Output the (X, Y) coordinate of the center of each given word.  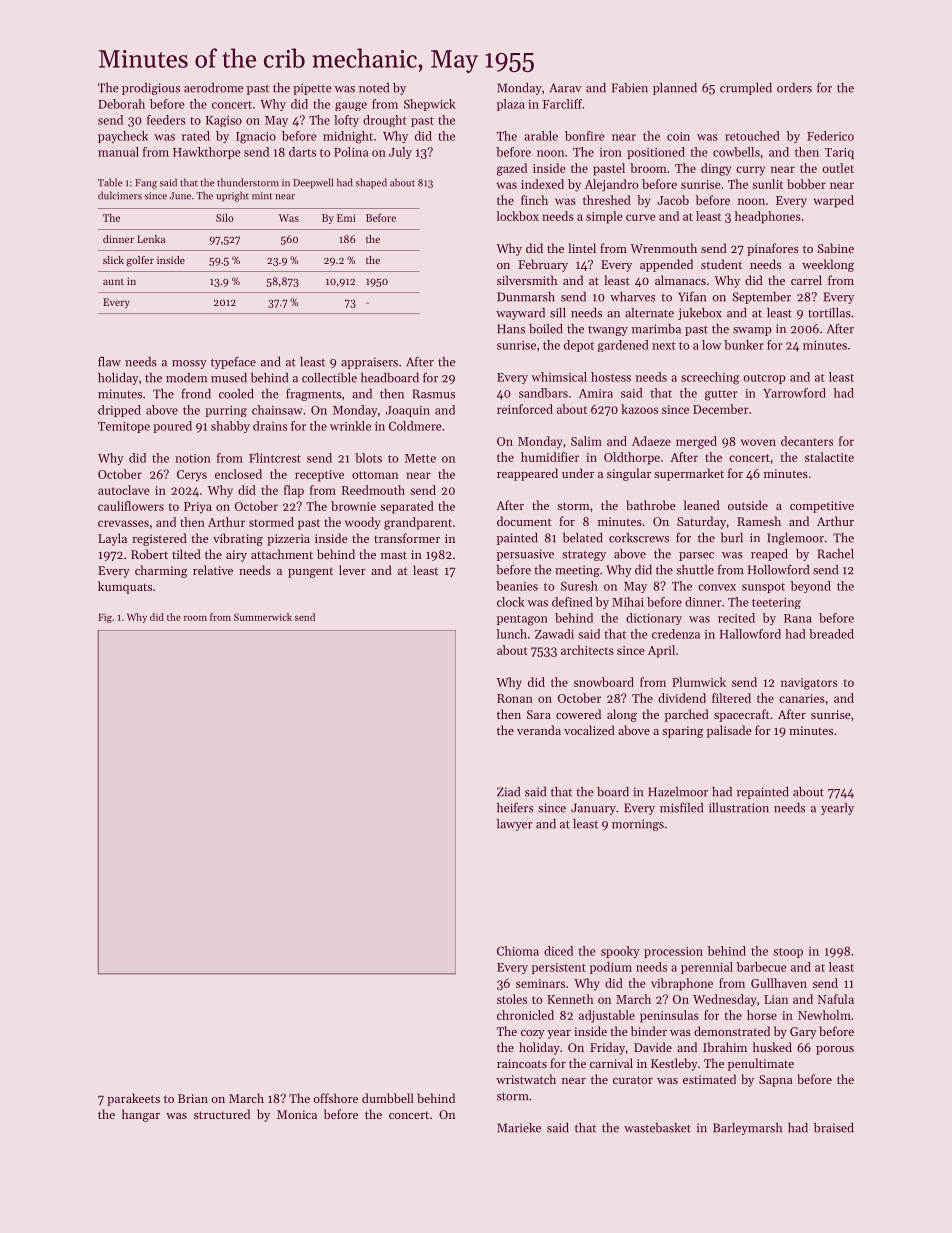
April (661, 651)
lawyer (515, 825)
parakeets (133, 1099)
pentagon (522, 620)
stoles (512, 999)
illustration (739, 808)
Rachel (836, 554)
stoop (788, 953)
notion (193, 458)
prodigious (151, 89)
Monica (297, 1114)
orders (794, 88)
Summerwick (263, 617)
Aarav (565, 88)
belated (583, 538)
